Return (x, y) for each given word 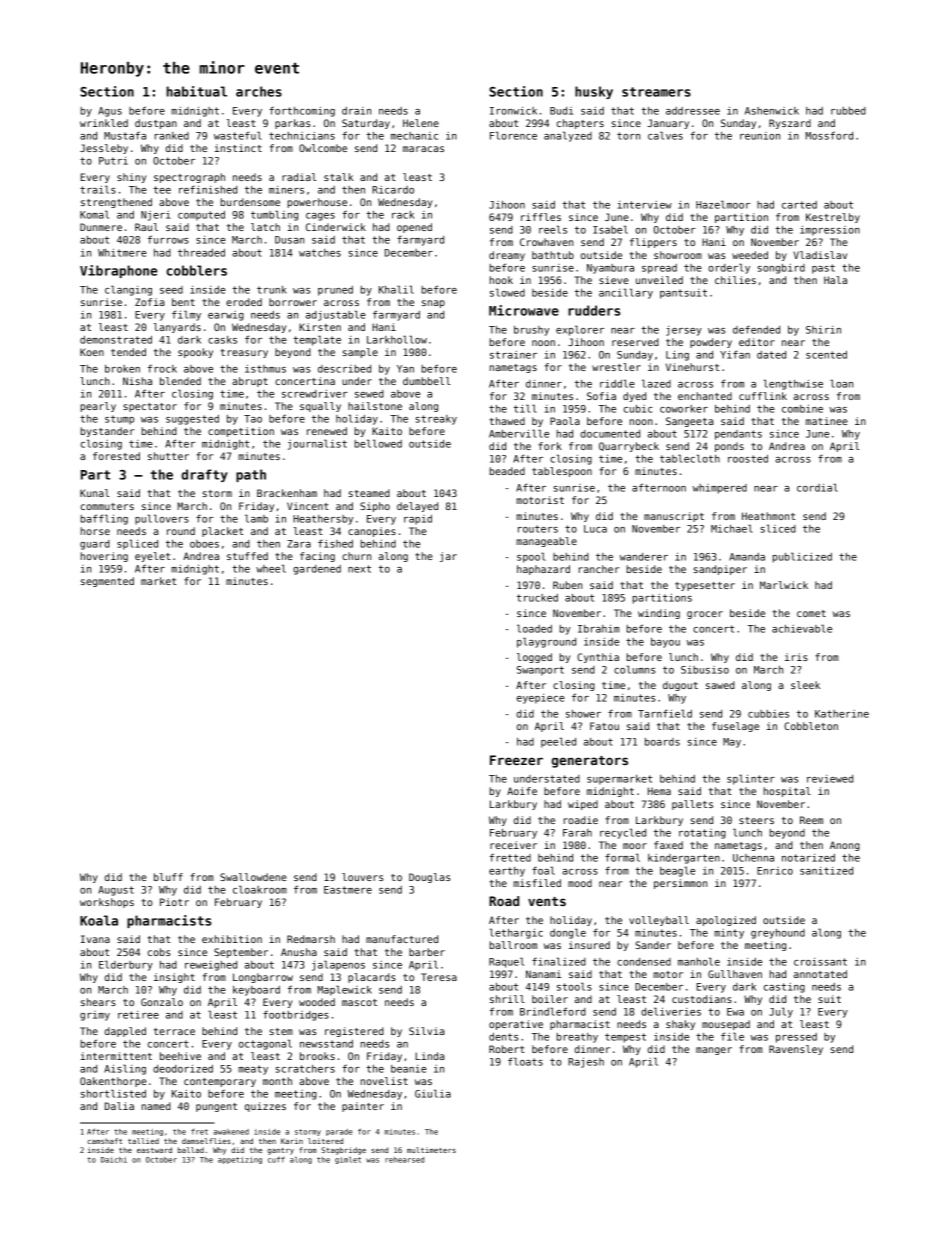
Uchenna (753, 858)
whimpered (720, 489)
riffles (541, 217)
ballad (191, 1150)
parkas (292, 124)
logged (534, 658)
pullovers (162, 519)
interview (645, 205)
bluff (168, 877)
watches (320, 253)
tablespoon (562, 472)
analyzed (568, 136)
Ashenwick (772, 111)
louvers (362, 877)
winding (659, 614)
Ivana (95, 939)
